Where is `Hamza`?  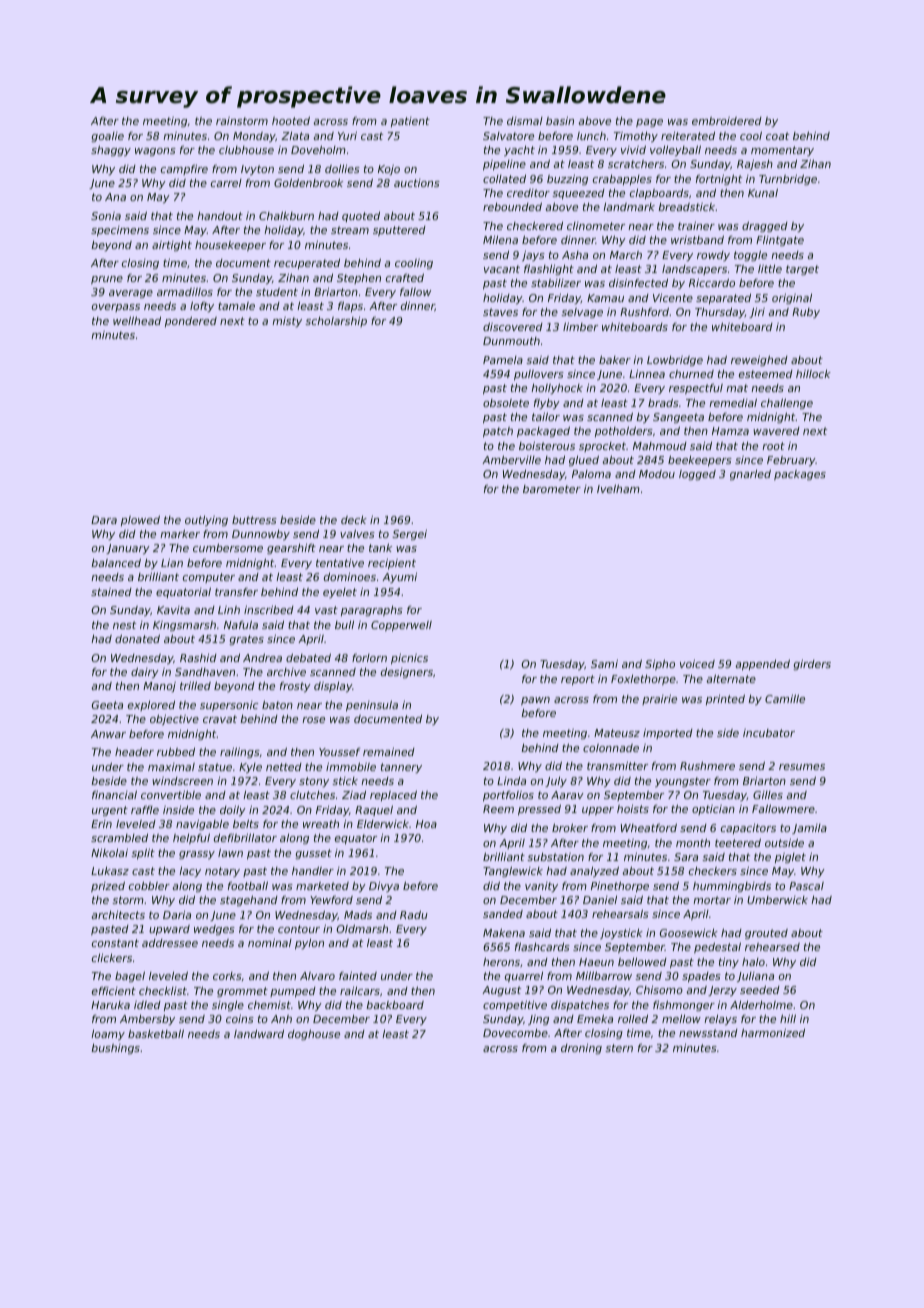 Hamza is located at coordinates (730, 431).
